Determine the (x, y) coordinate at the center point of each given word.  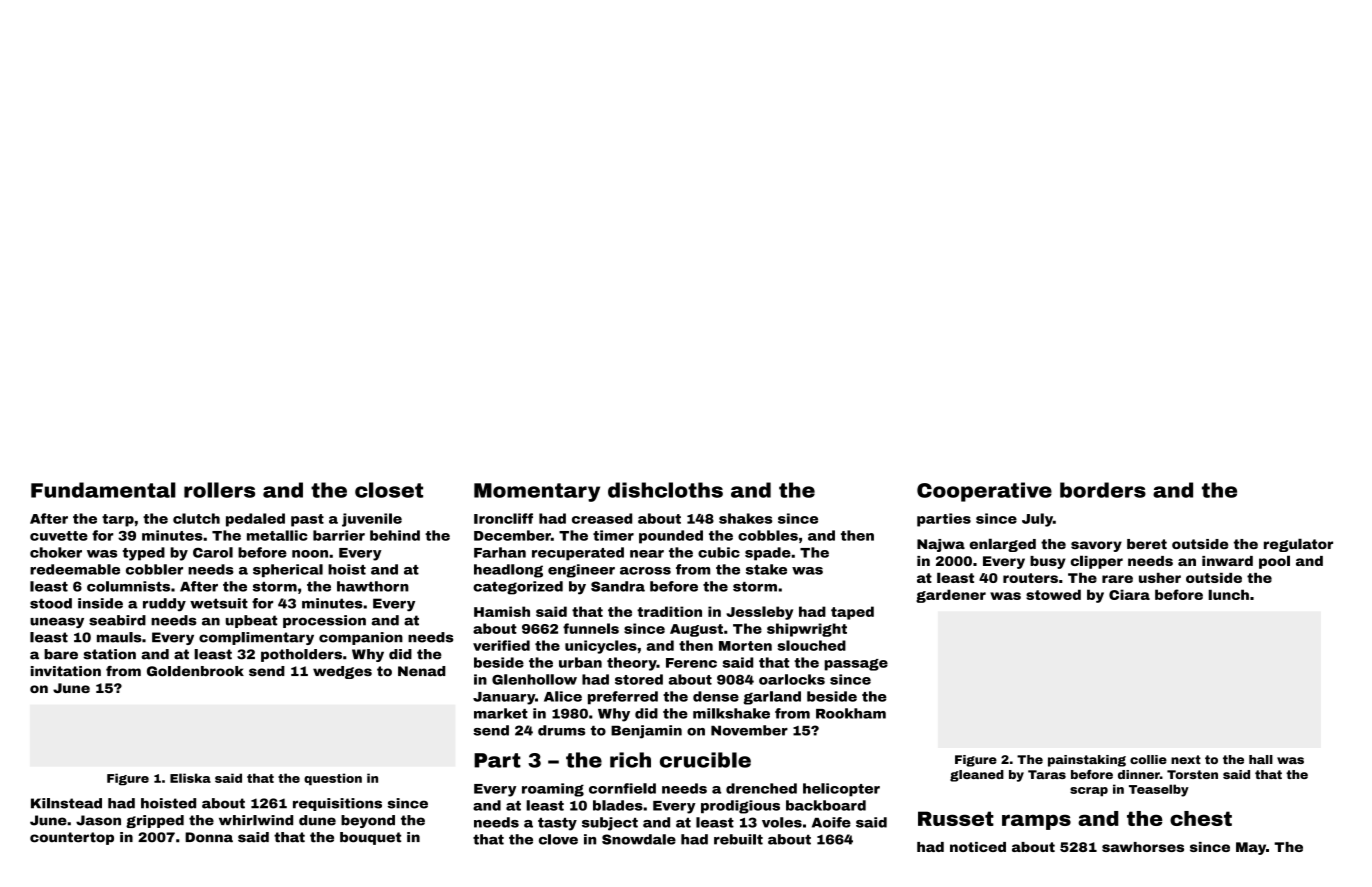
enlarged (1003, 545)
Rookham (851, 713)
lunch (1228, 594)
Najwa (941, 545)
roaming (553, 790)
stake (766, 569)
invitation (66, 671)
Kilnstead (66, 803)
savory (1096, 546)
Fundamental (103, 490)
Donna (209, 837)
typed (144, 554)
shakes (745, 518)
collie (1148, 759)
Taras (1047, 774)
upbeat (251, 621)
